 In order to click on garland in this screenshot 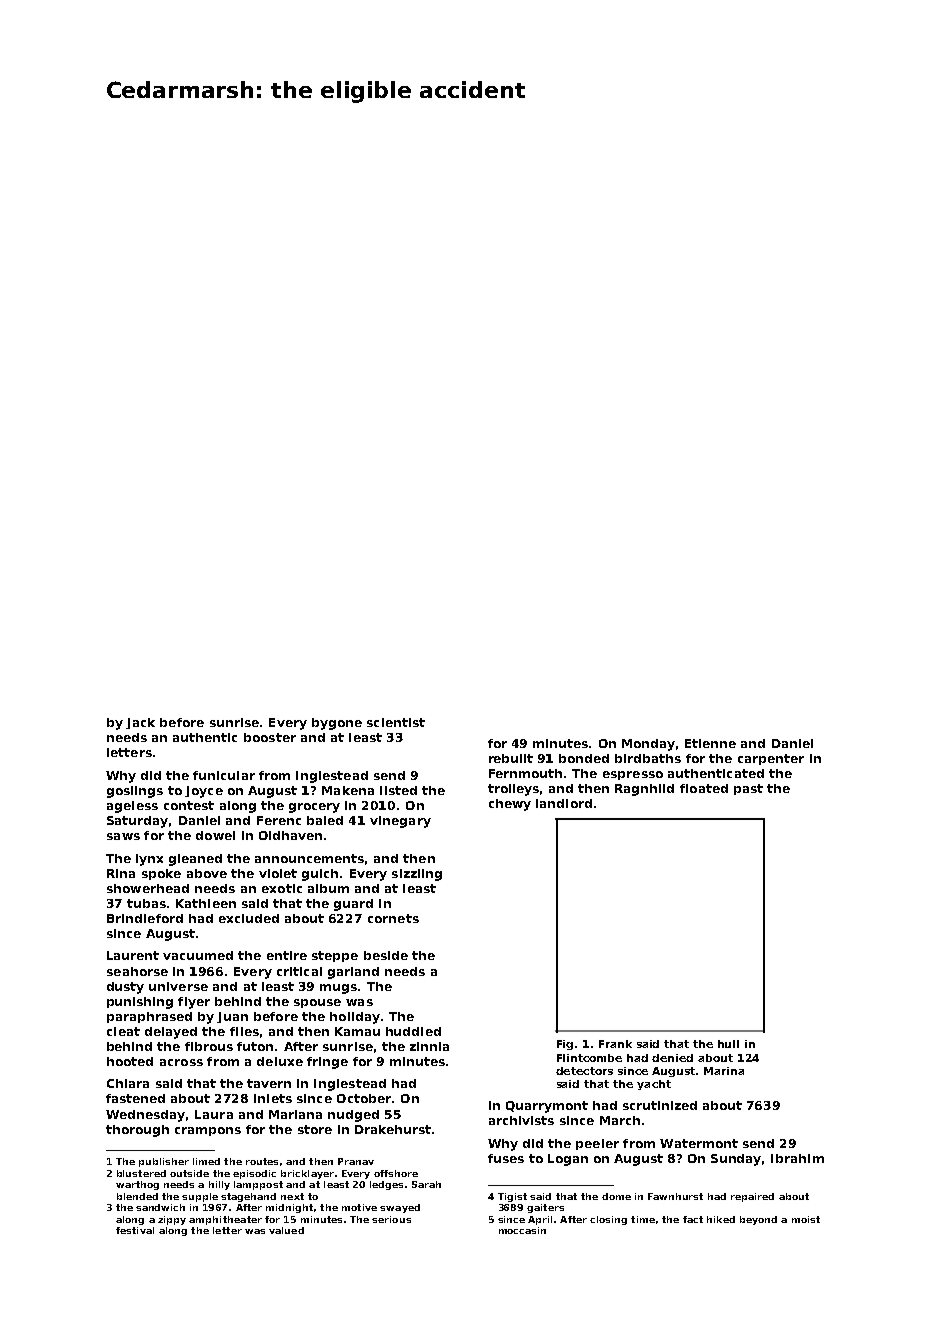, I will do `click(353, 973)`.
